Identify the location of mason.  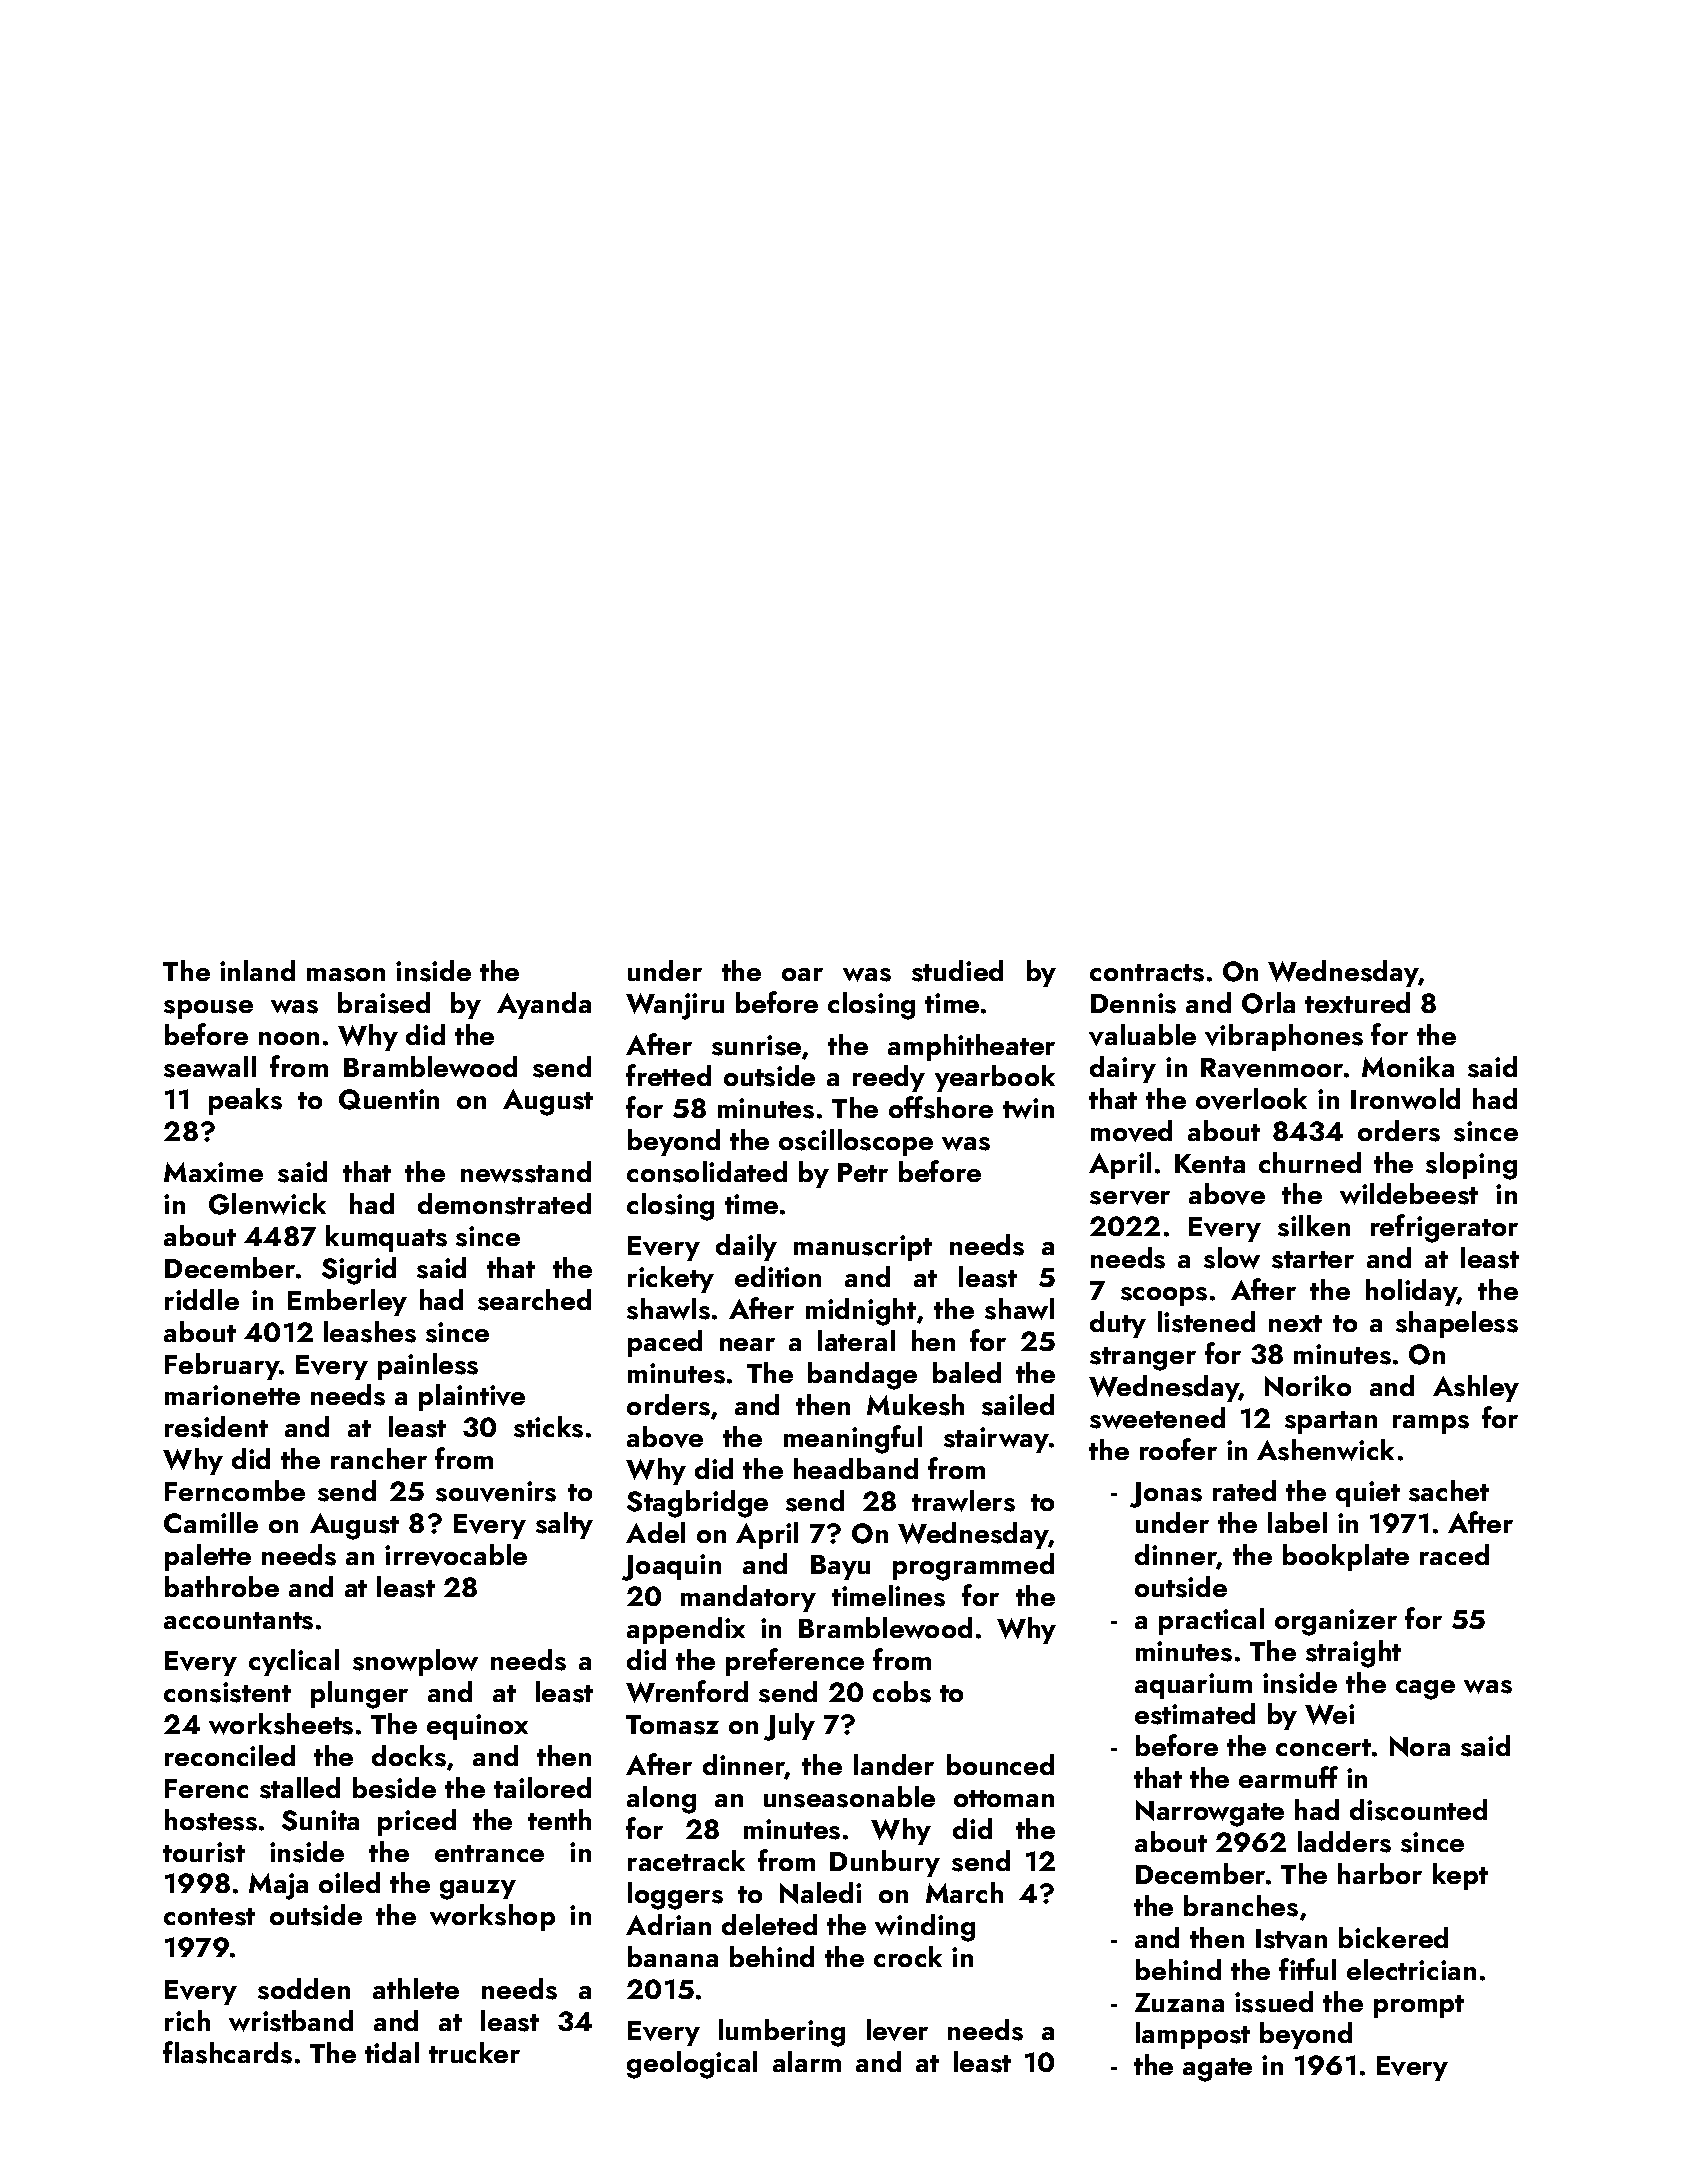
(346, 975).
